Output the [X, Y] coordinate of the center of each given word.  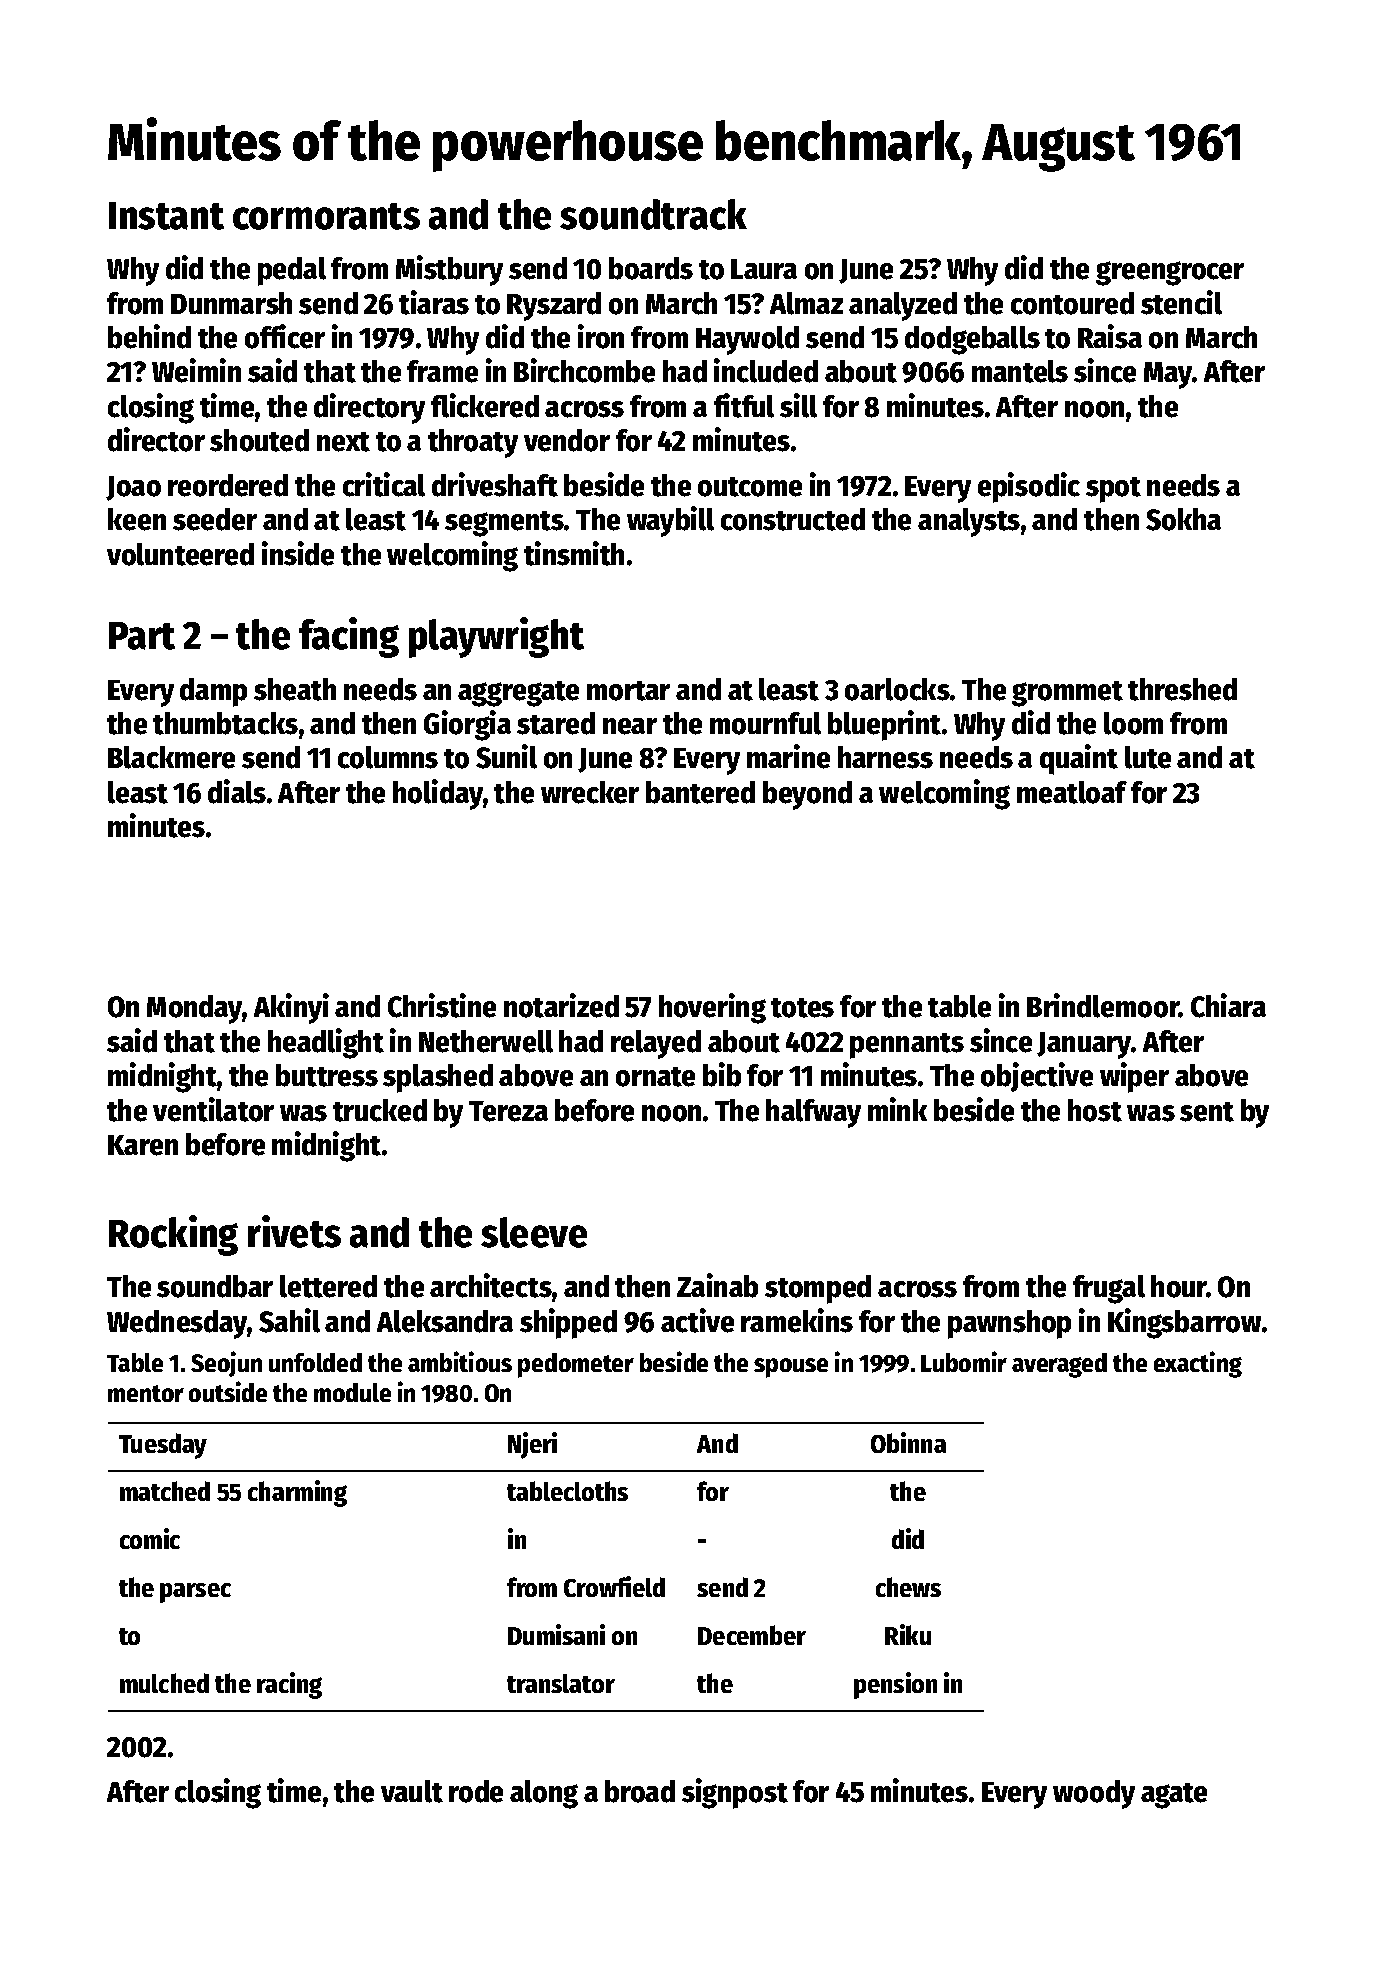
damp [213, 692]
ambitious [460, 1361]
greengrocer [1170, 273]
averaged [1059, 1365]
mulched [164, 1683]
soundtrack [653, 214]
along [544, 1794]
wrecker [590, 792]
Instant [166, 216]
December [752, 1635]
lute [1148, 757]
